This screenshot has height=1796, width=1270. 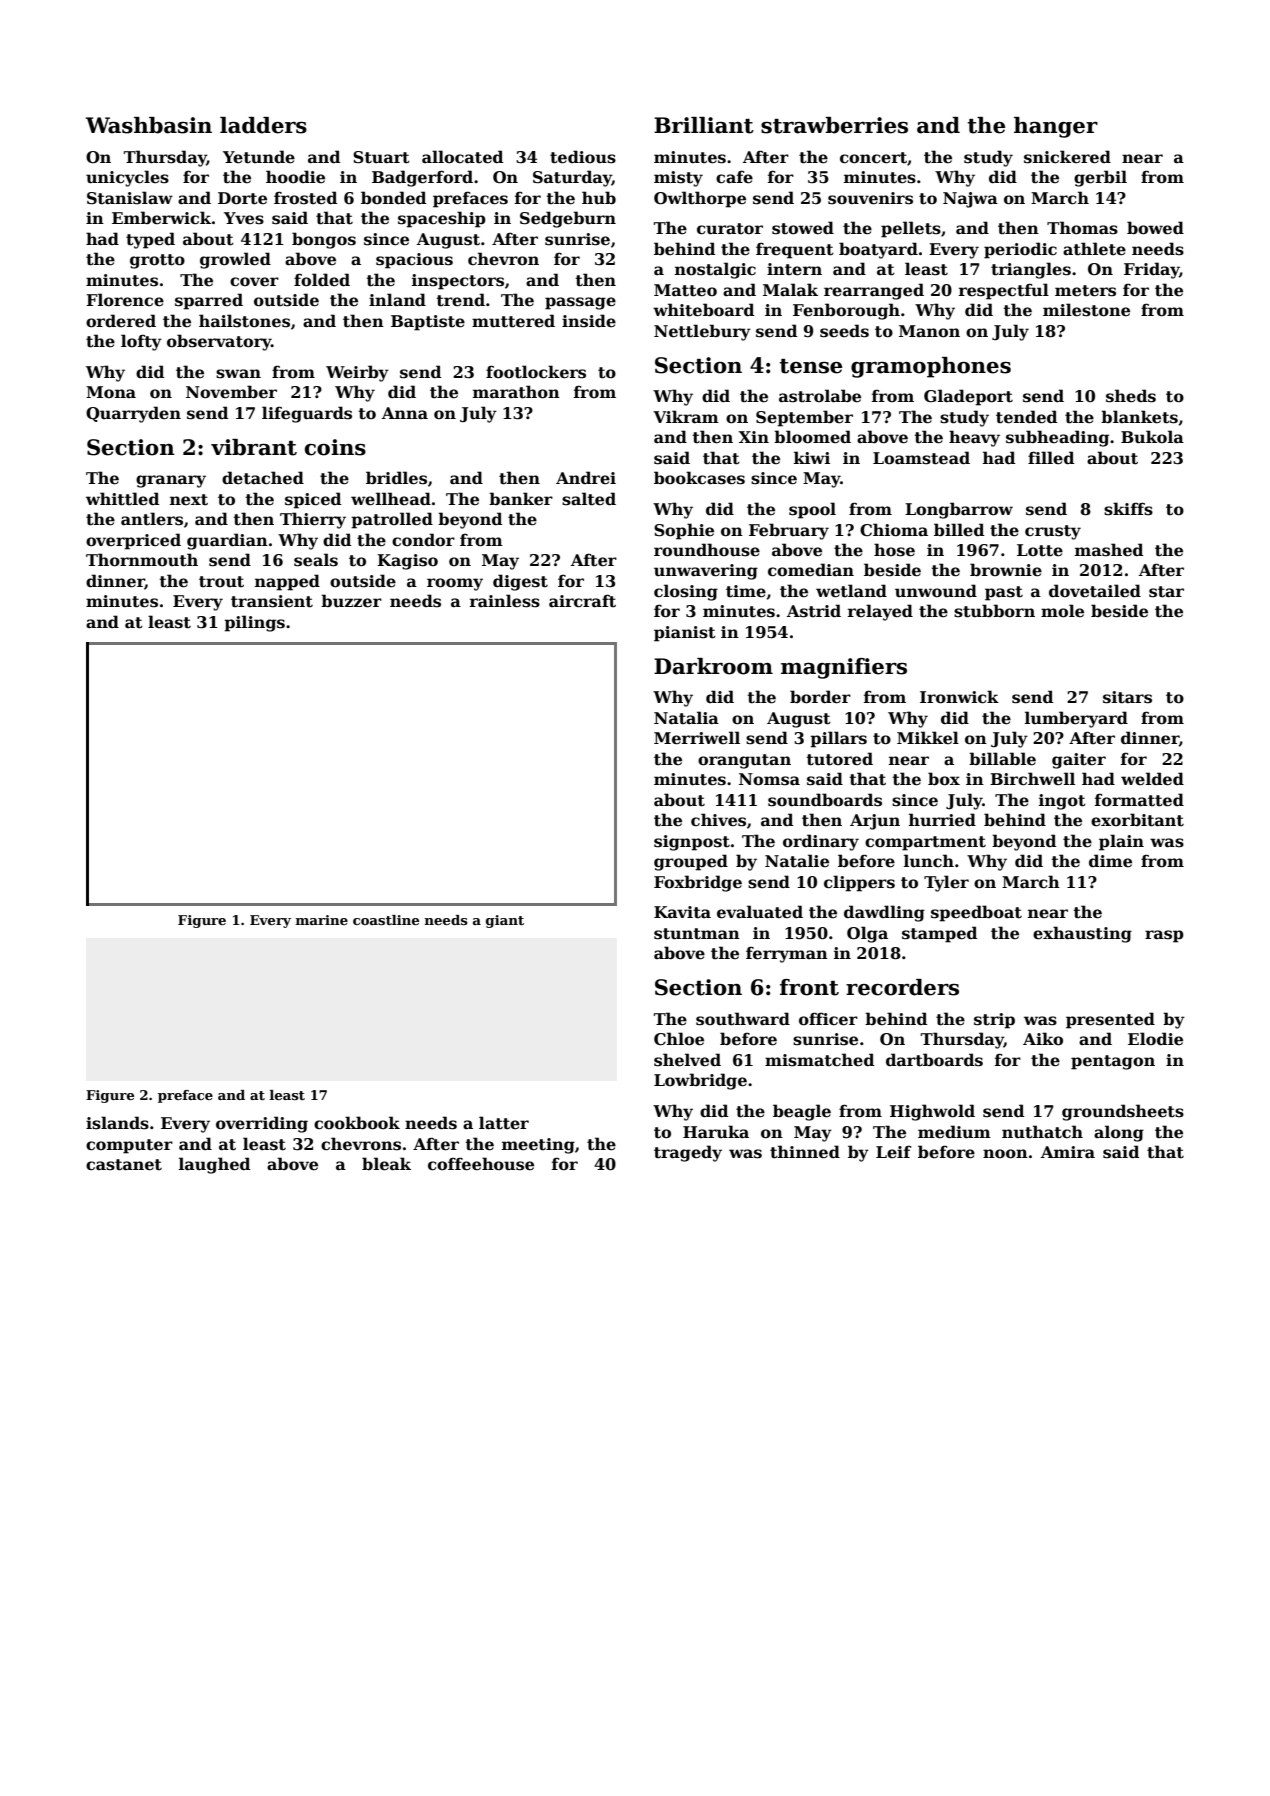 I want to click on Yves, so click(x=244, y=218).
